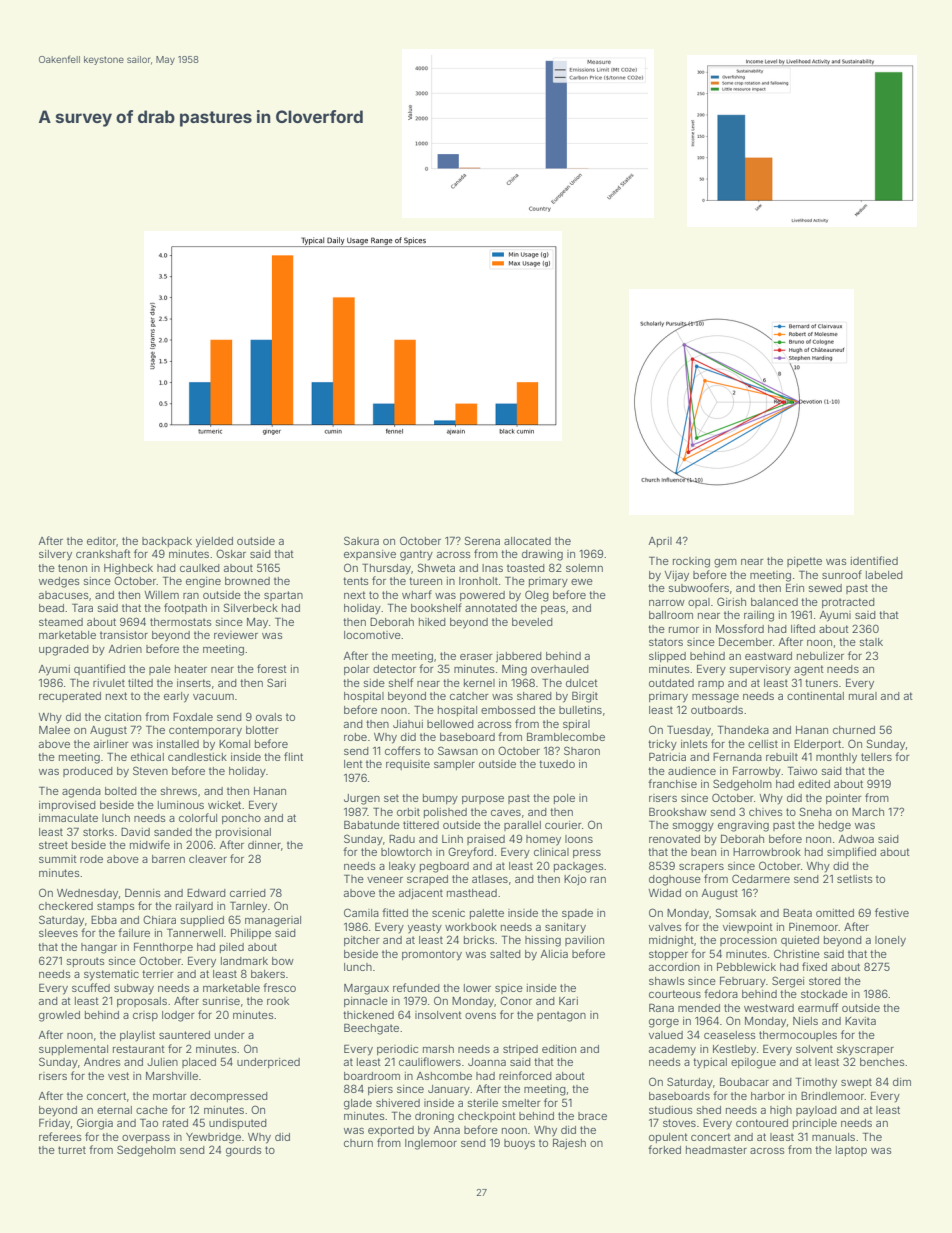 This screenshot has width=952, height=1233. What do you see at coordinates (699, 587) in the screenshot?
I see `subwoofers` at bounding box center [699, 587].
